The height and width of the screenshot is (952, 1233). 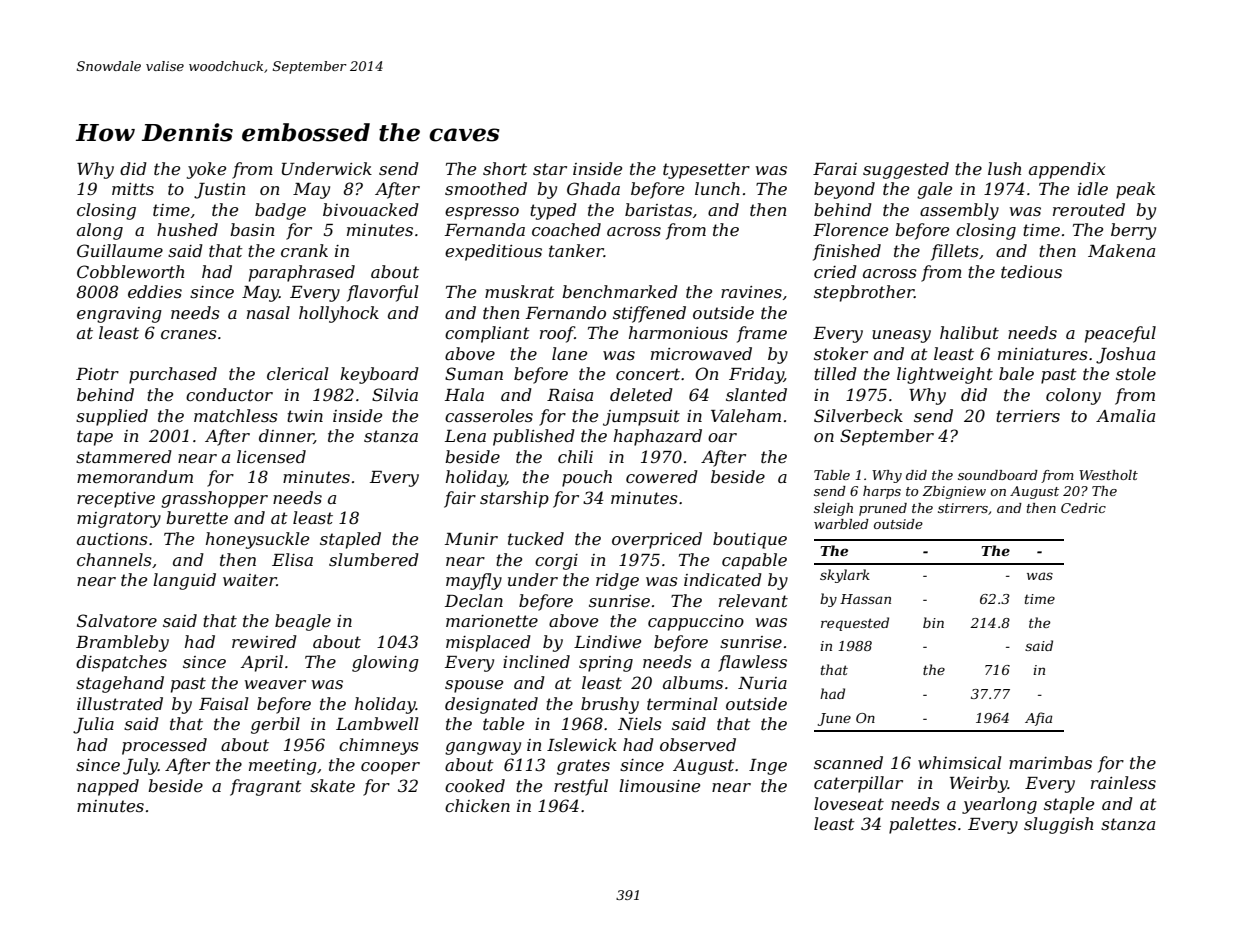 What do you see at coordinates (482, 213) in the screenshot?
I see `espresso` at bounding box center [482, 213].
